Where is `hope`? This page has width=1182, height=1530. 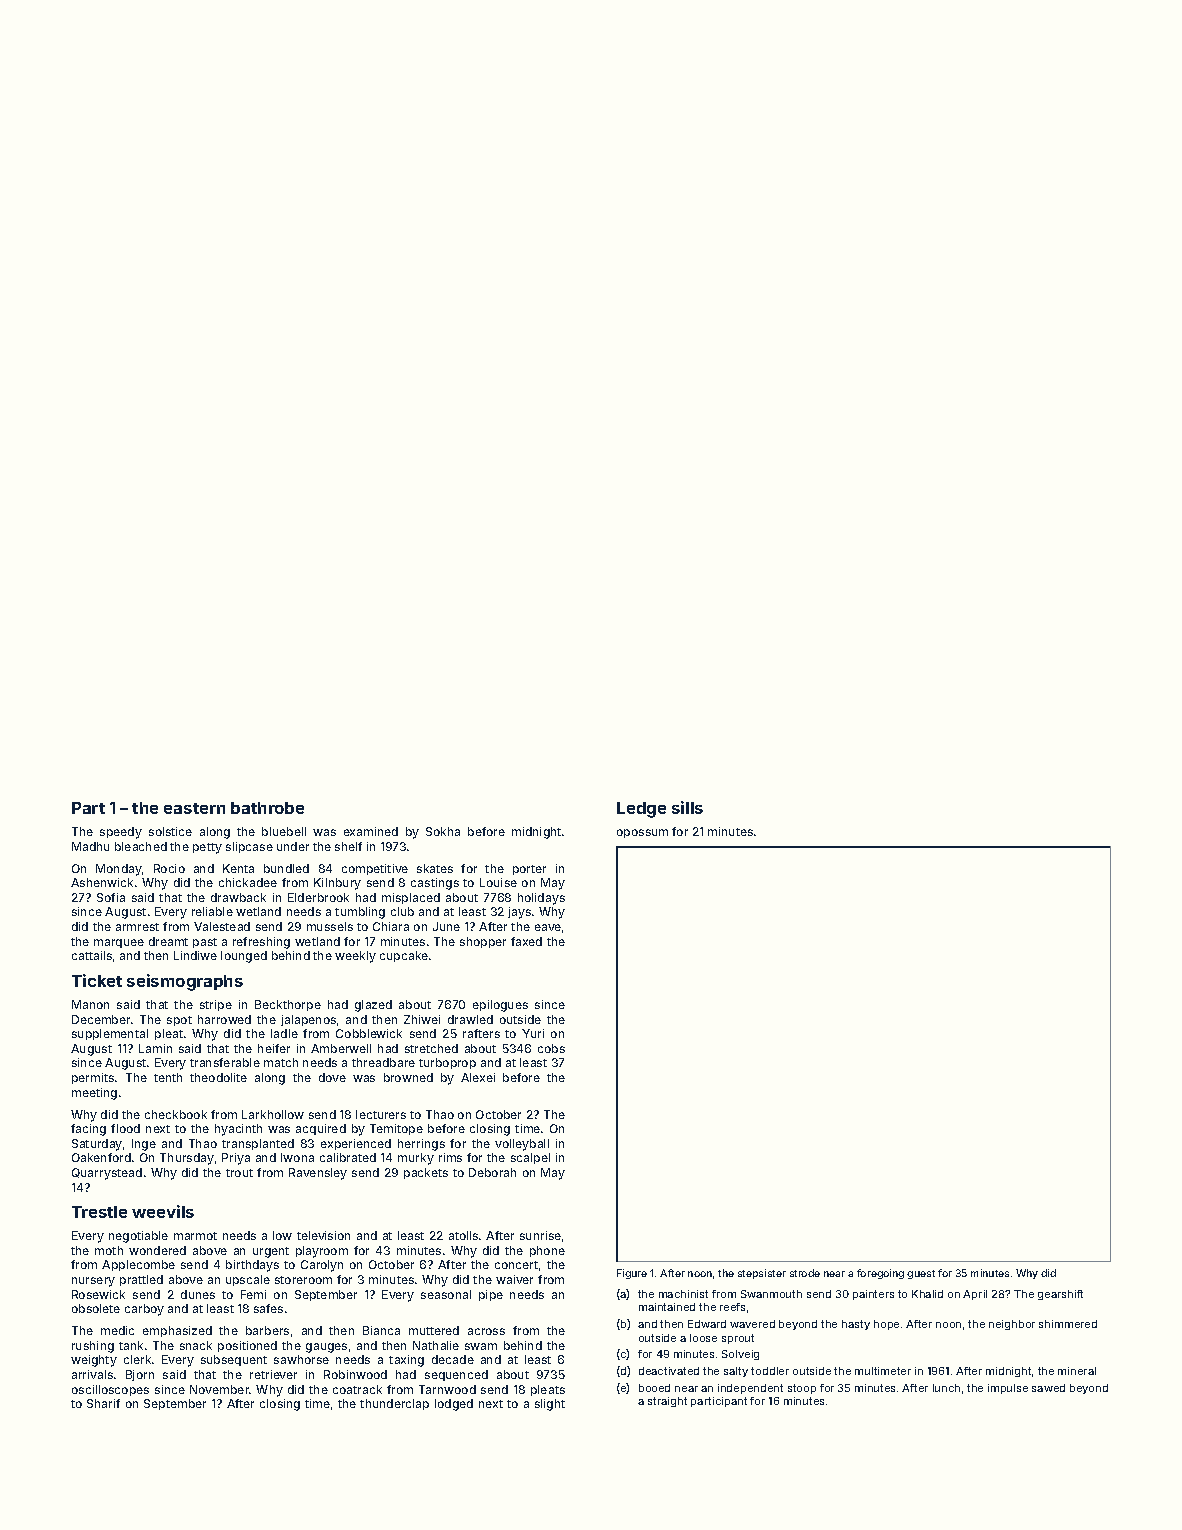 hope is located at coordinates (886, 1325).
